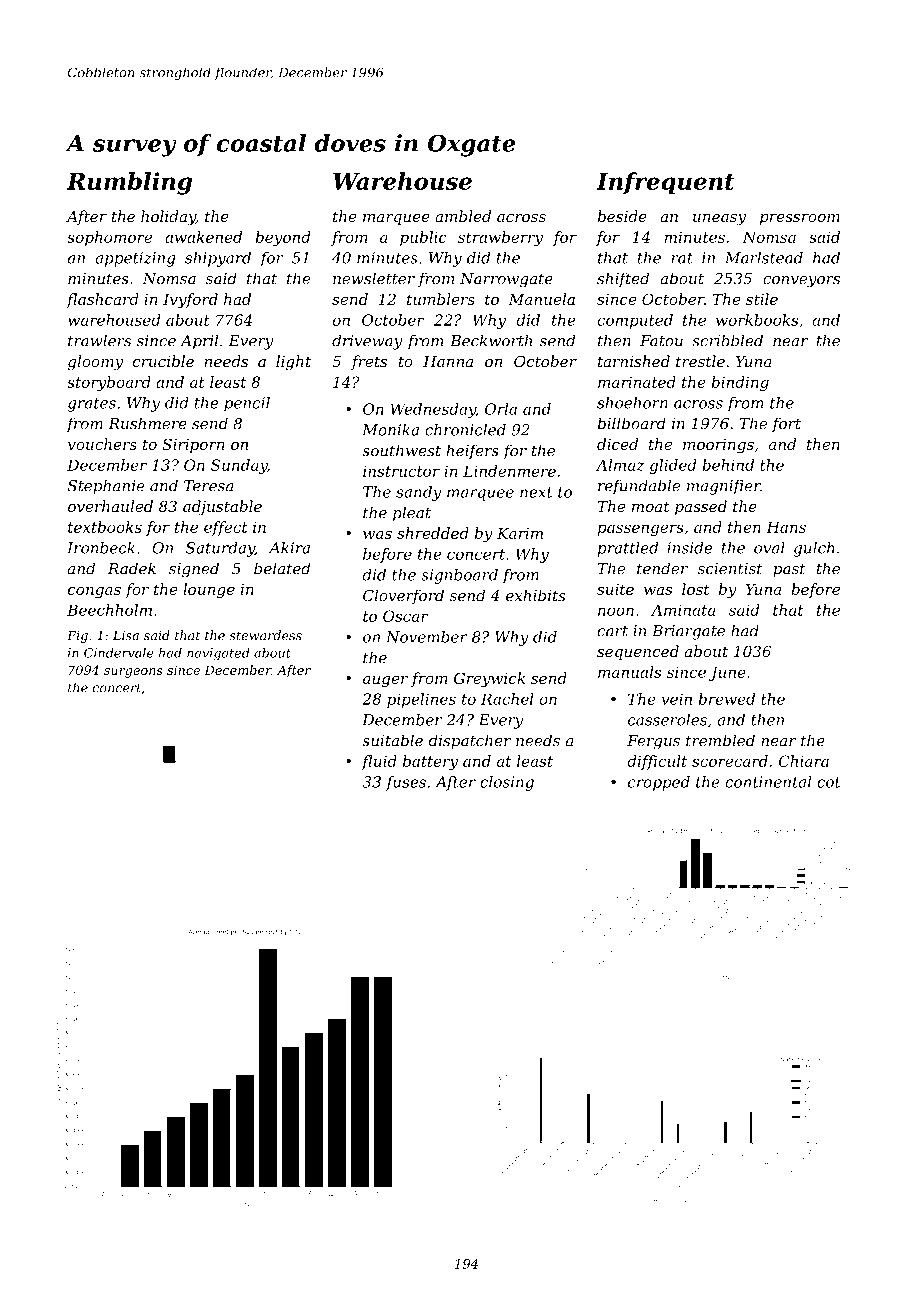 The height and width of the image is (1316, 908). Describe the element at coordinates (638, 652) in the image. I see `sequenced` at that location.
